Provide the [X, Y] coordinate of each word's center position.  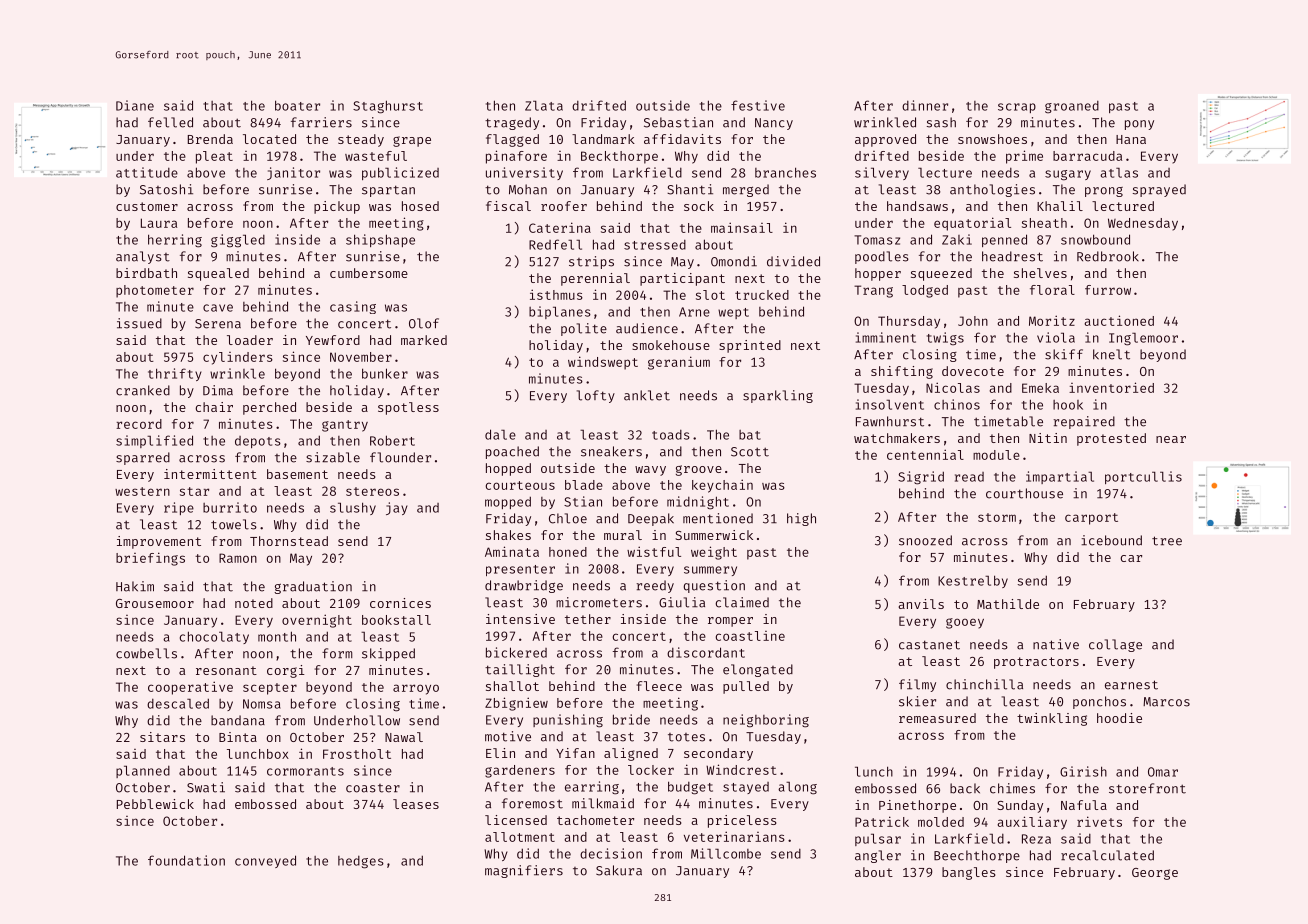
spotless [408, 408]
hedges [361, 862]
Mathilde [1008, 604]
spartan [388, 191]
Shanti [690, 189]
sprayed [1159, 190]
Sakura [619, 870]
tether [588, 619]
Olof [424, 323]
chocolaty [214, 637]
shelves [1040, 273]
